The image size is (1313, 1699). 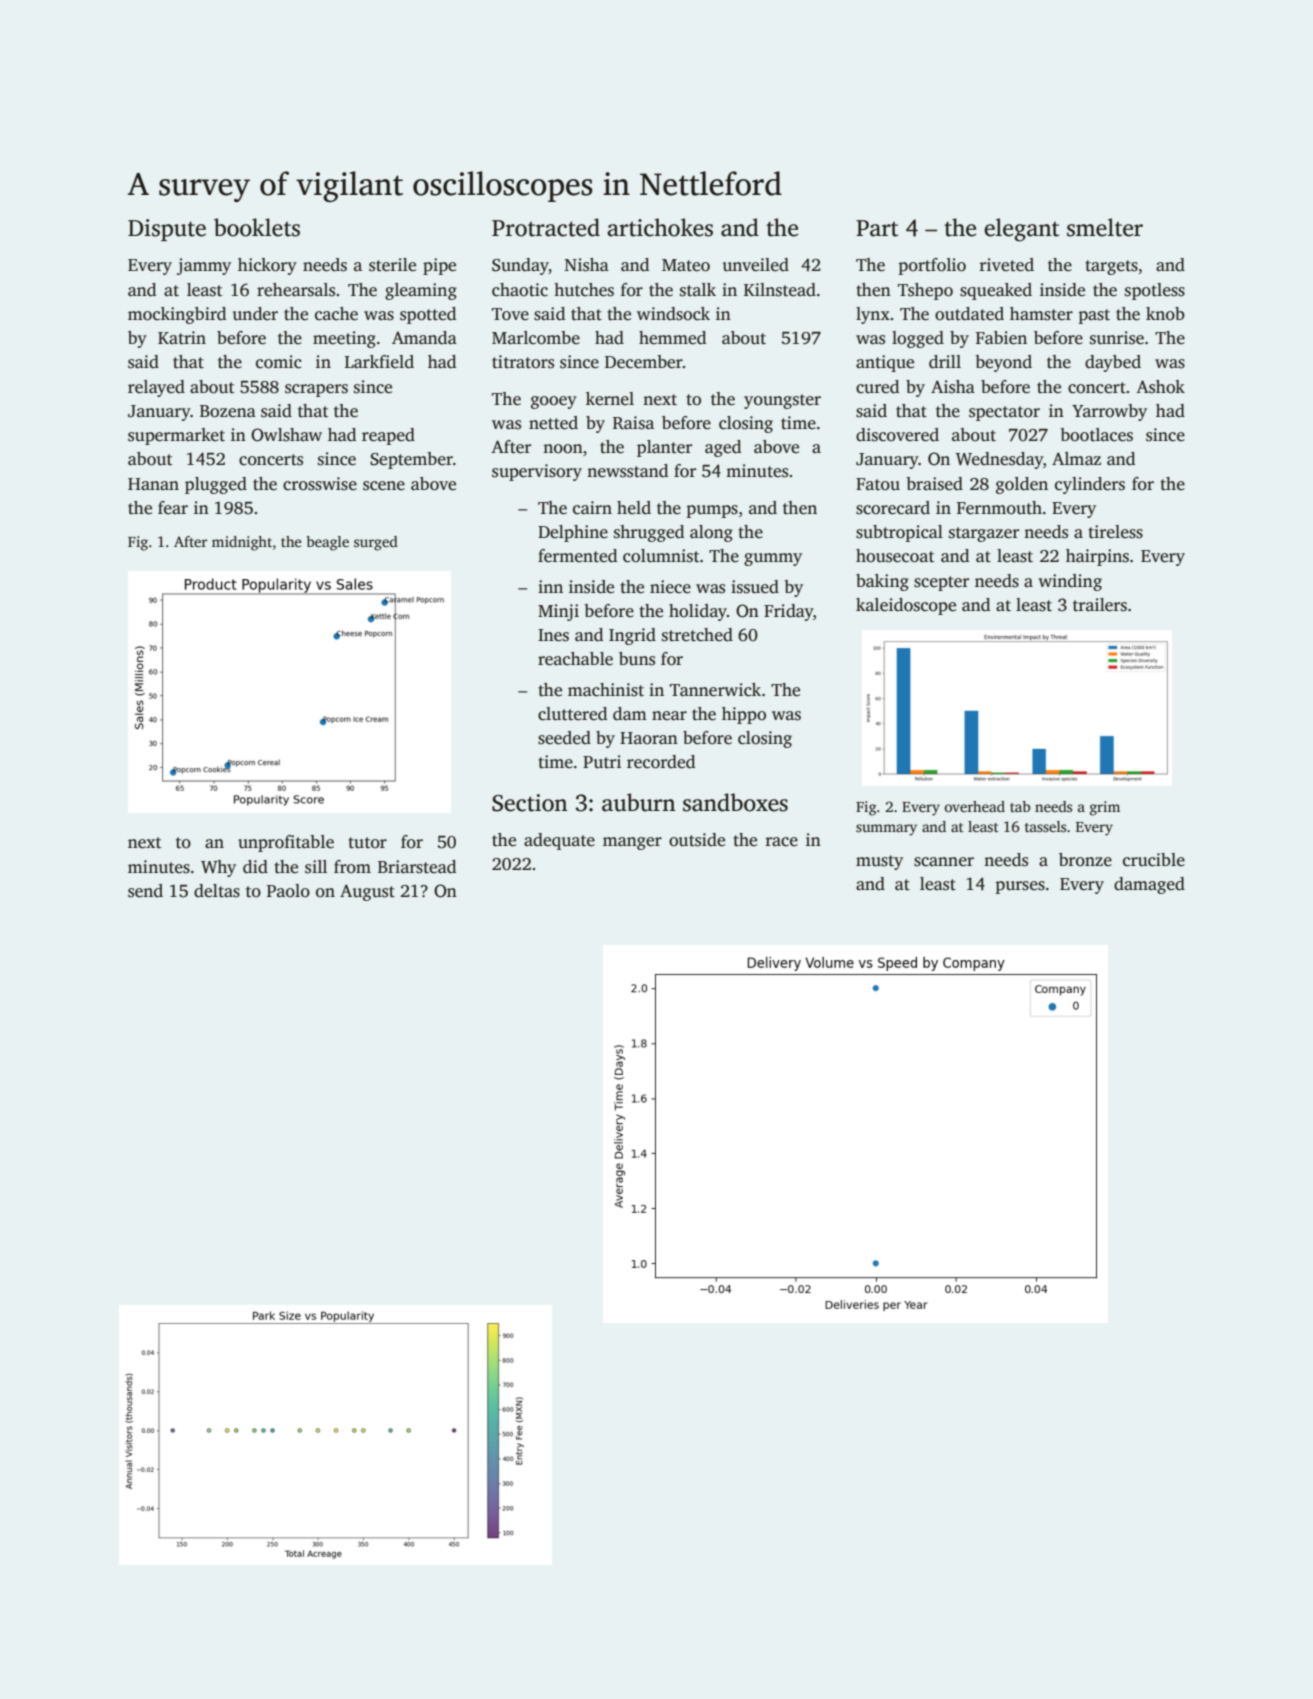 What do you see at coordinates (417, 867) in the document?
I see `Briarstead` at bounding box center [417, 867].
